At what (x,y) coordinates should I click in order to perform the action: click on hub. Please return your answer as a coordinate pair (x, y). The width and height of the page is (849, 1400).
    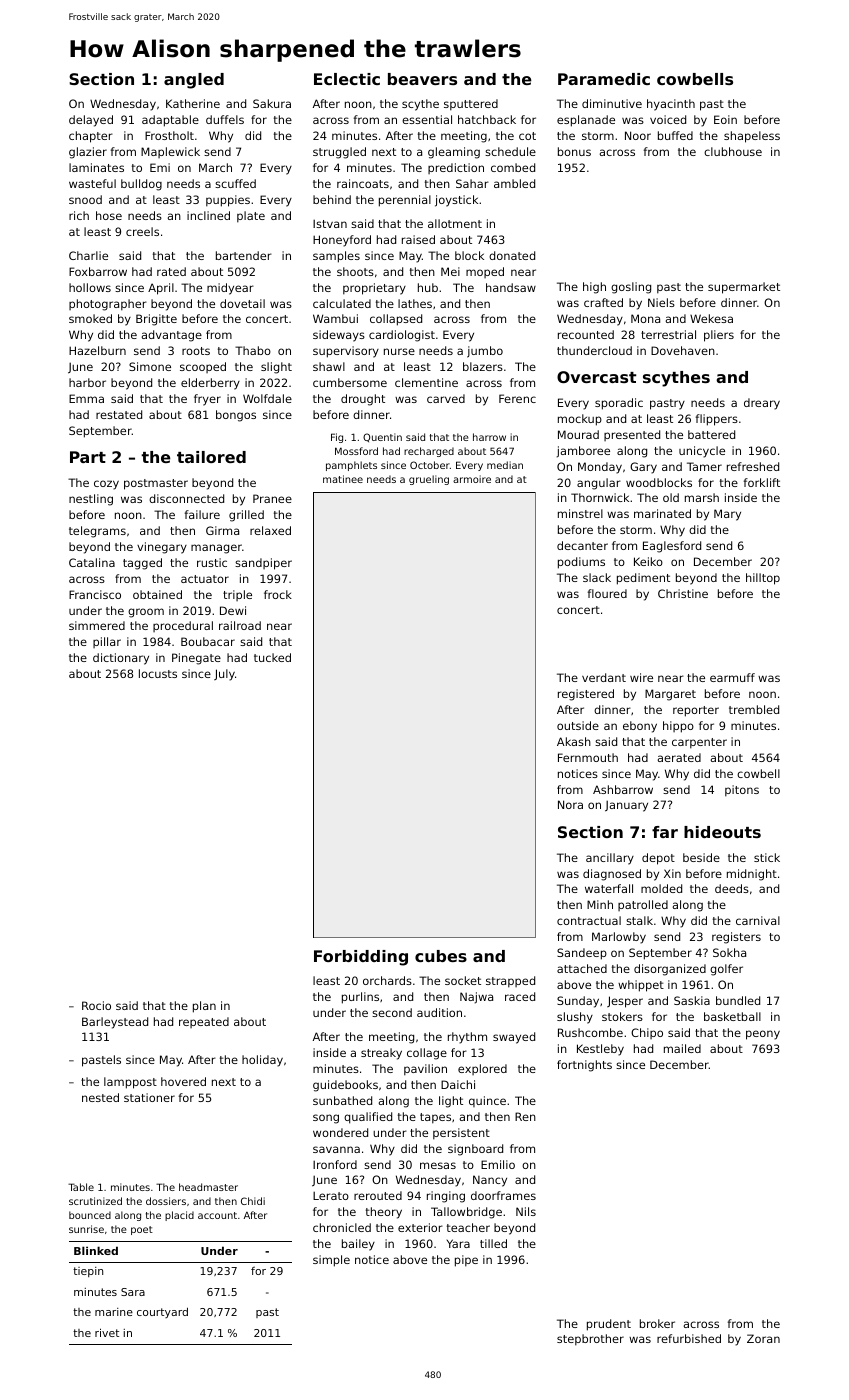
    Looking at the image, I should click on (428, 287).
